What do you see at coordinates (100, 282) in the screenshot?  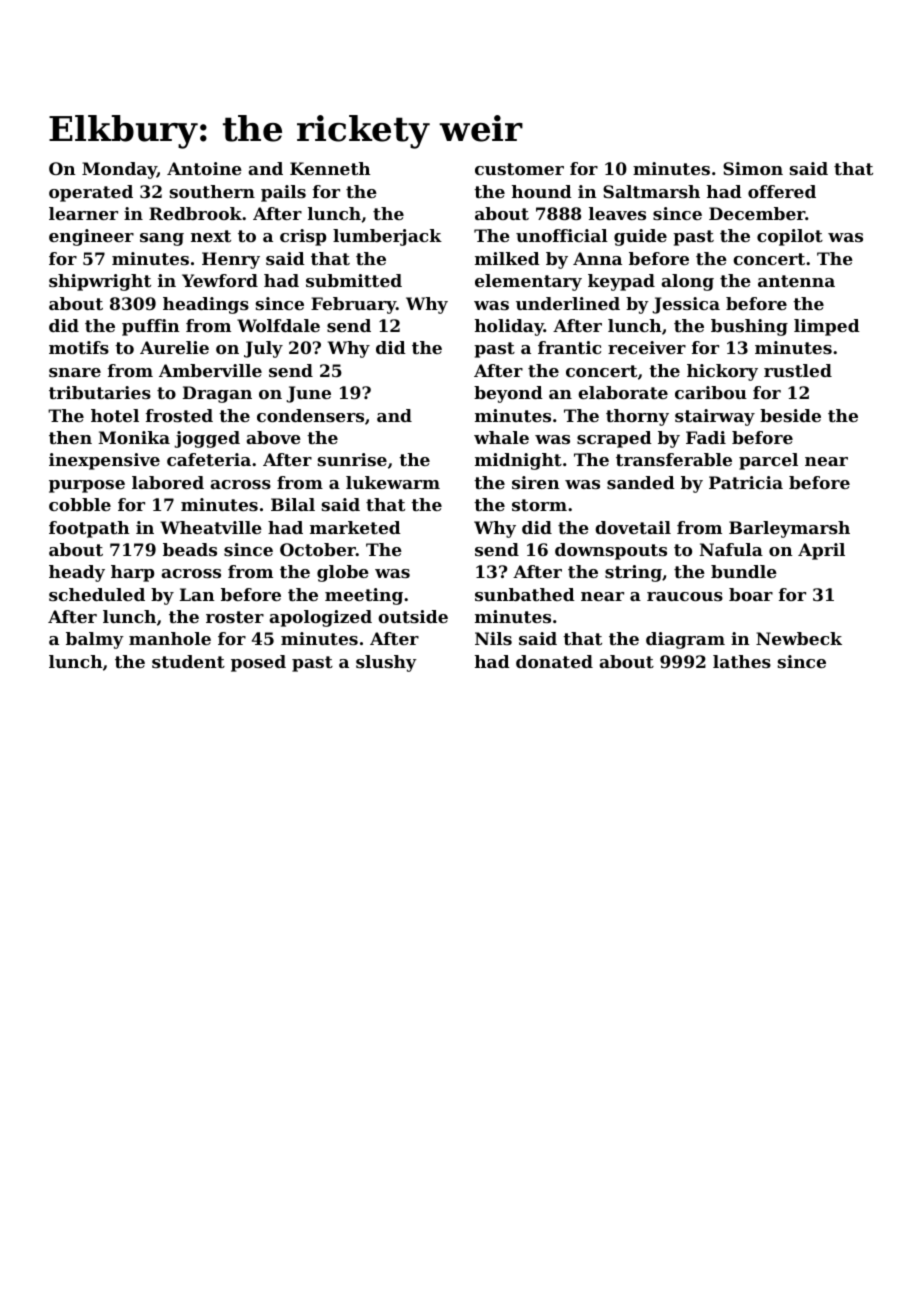 I see `shipwright` at bounding box center [100, 282].
